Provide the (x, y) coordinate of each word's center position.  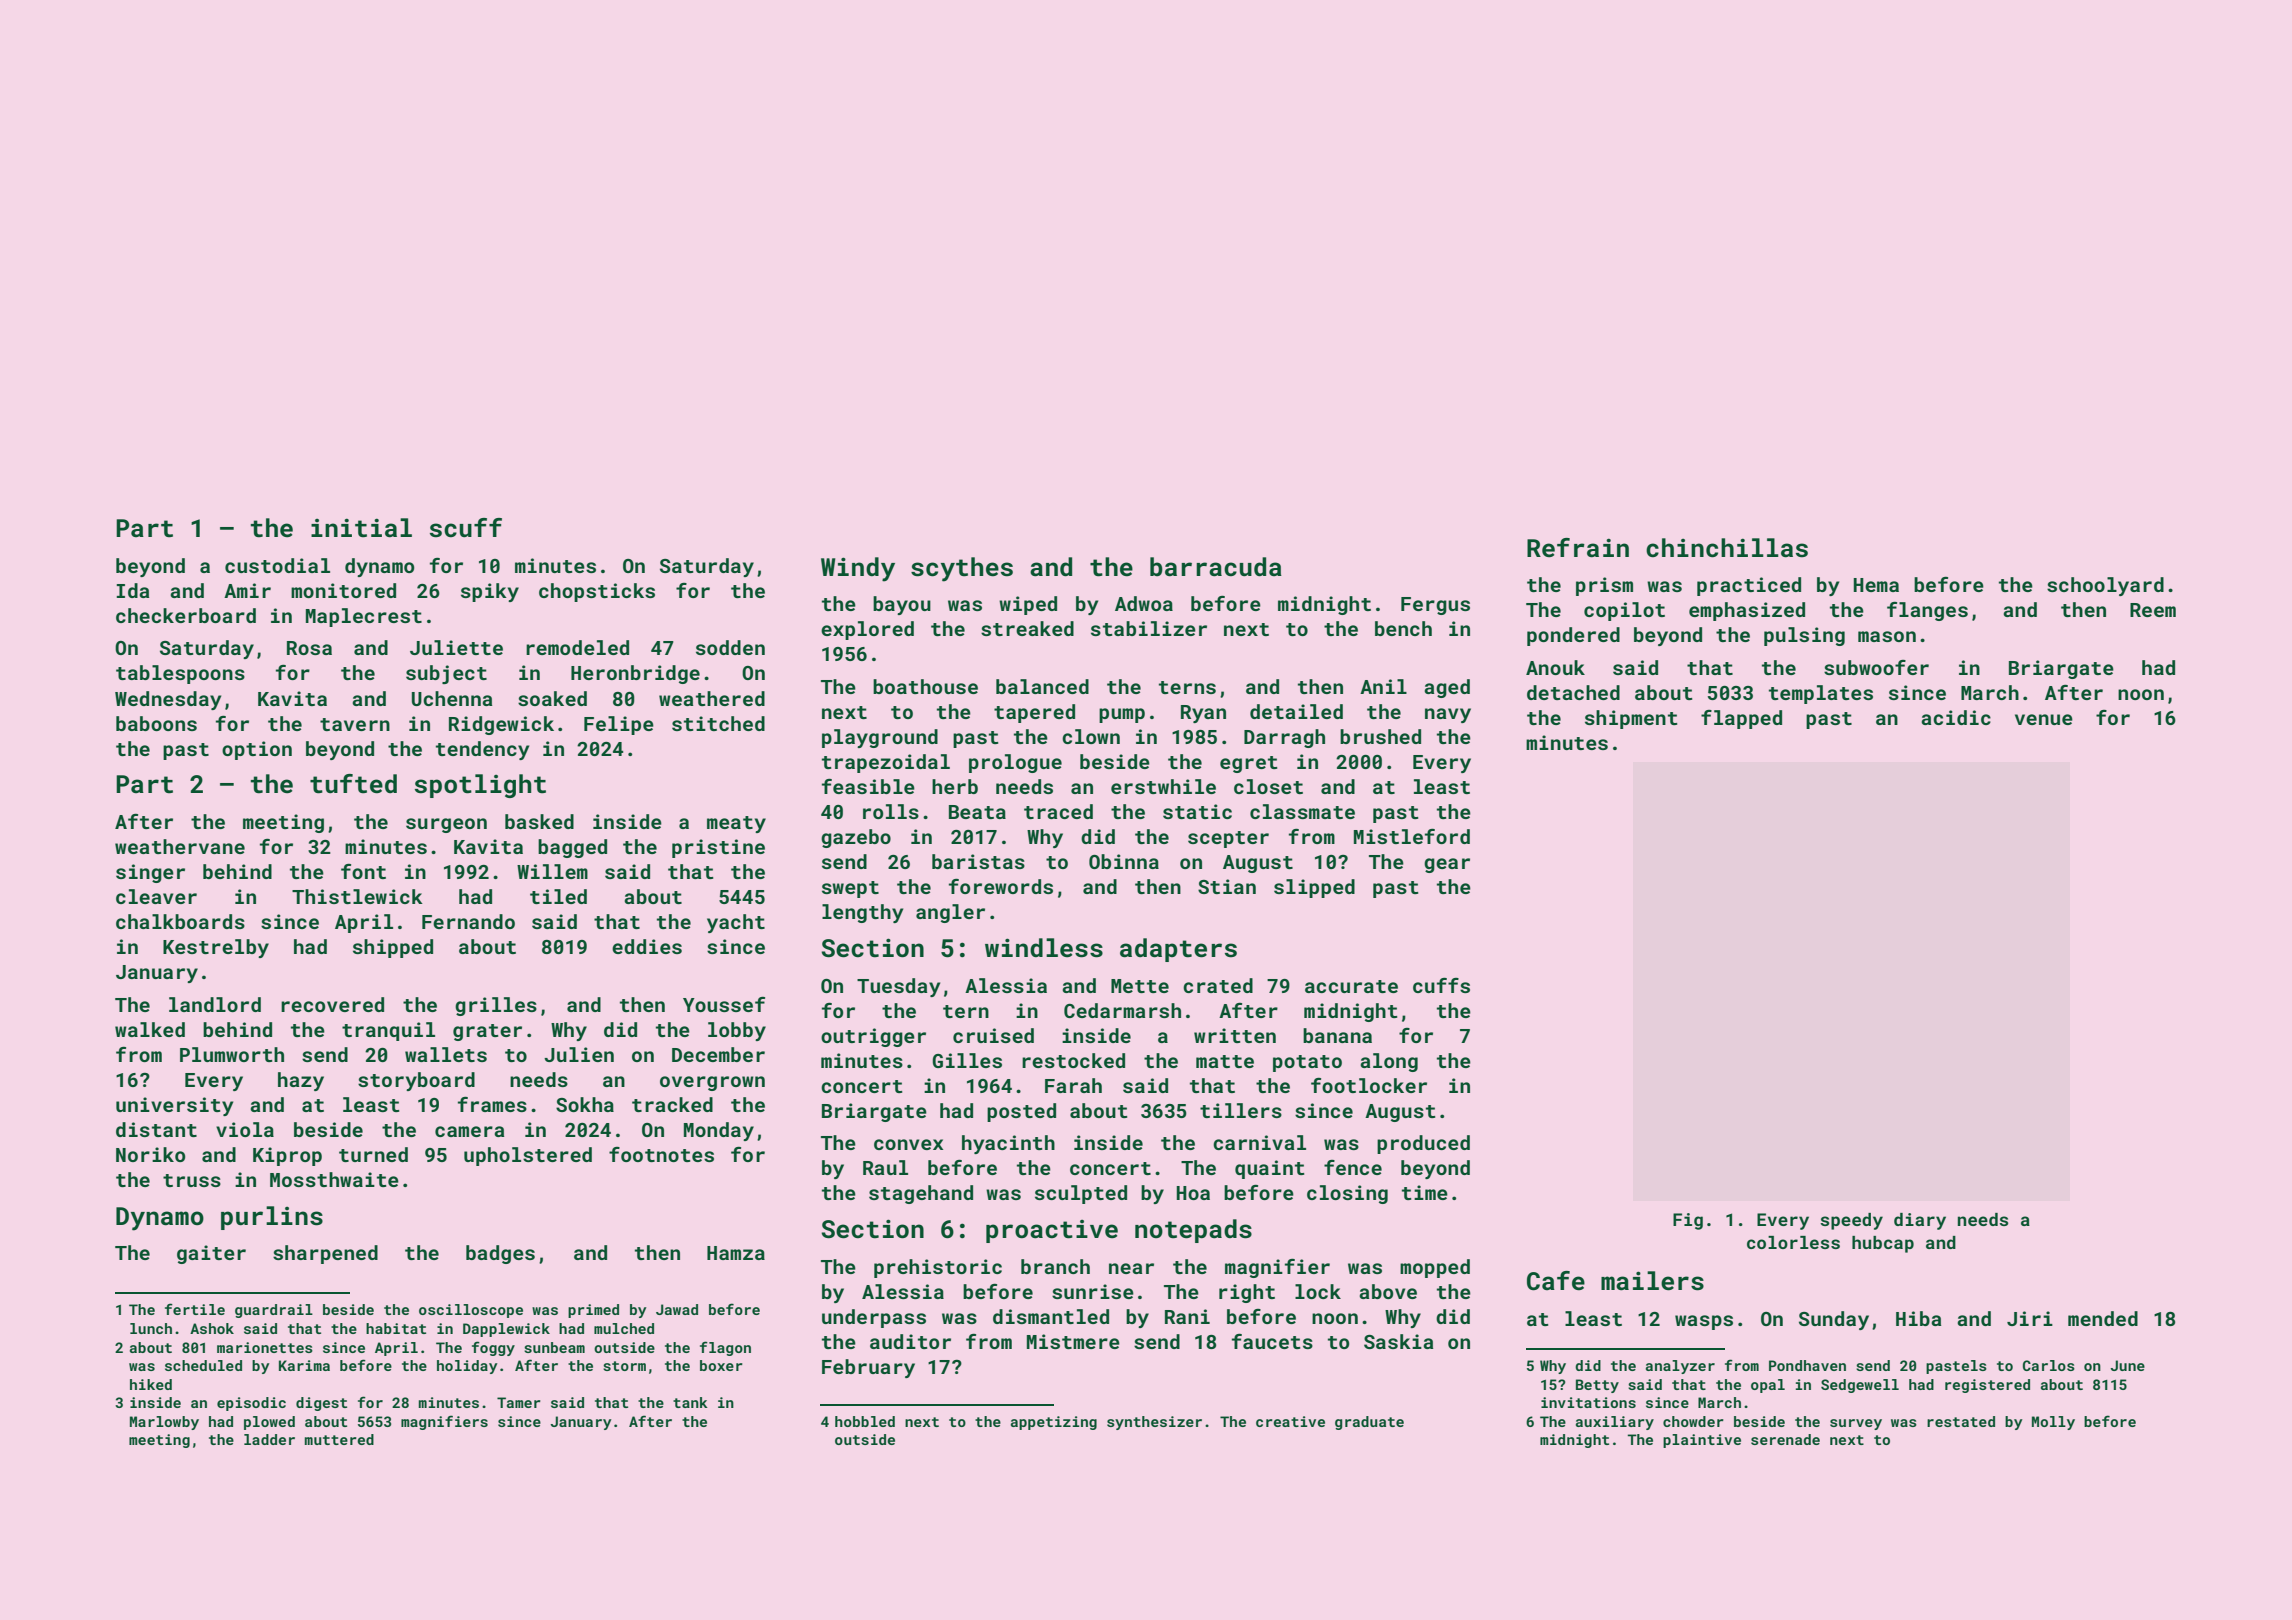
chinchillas (1727, 548)
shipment (1631, 719)
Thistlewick (357, 896)
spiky (490, 592)
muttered (339, 1439)
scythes (962, 569)
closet (1268, 786)
